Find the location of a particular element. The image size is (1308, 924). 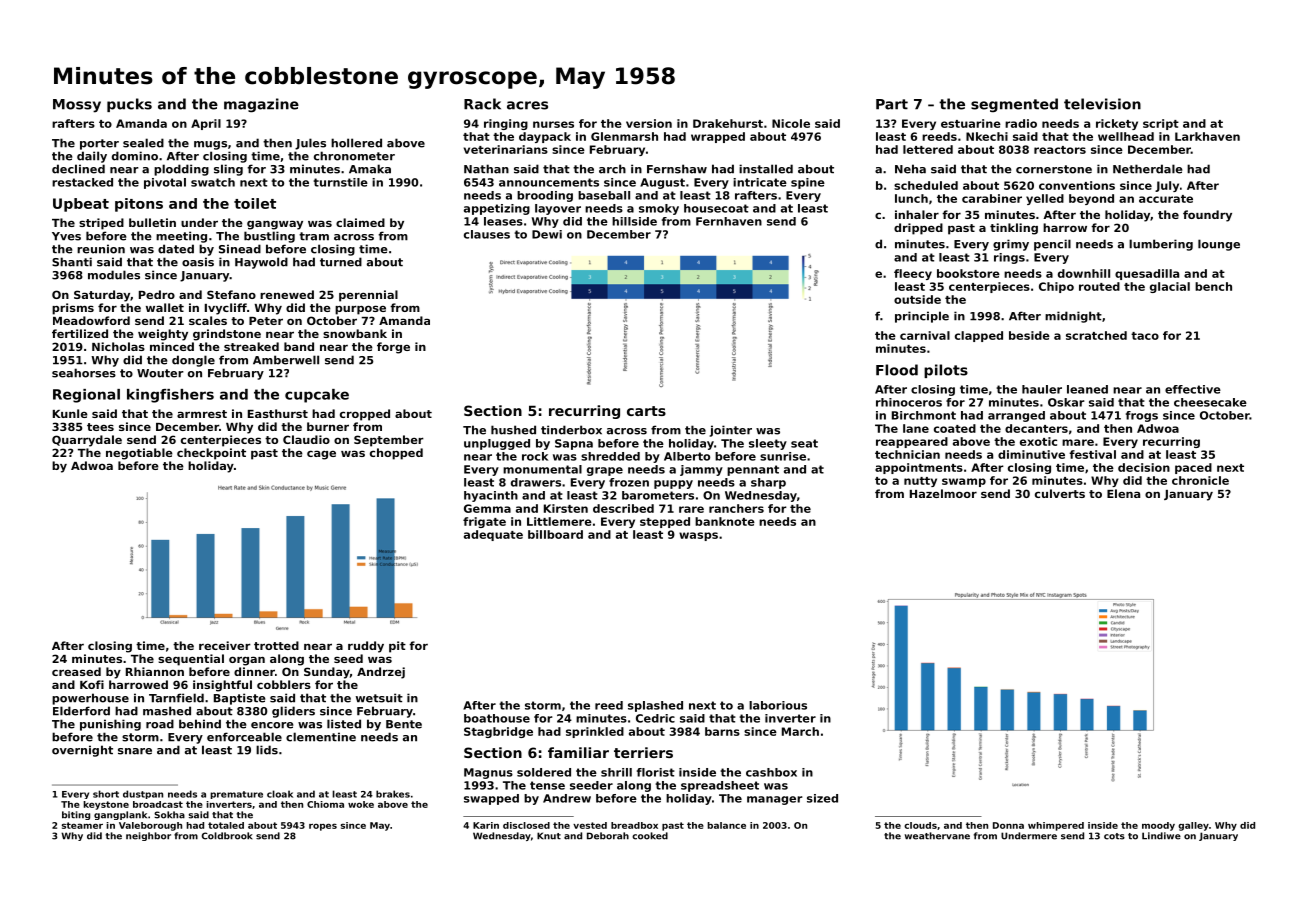

Amberwell is located at coordinates (286, 360).
